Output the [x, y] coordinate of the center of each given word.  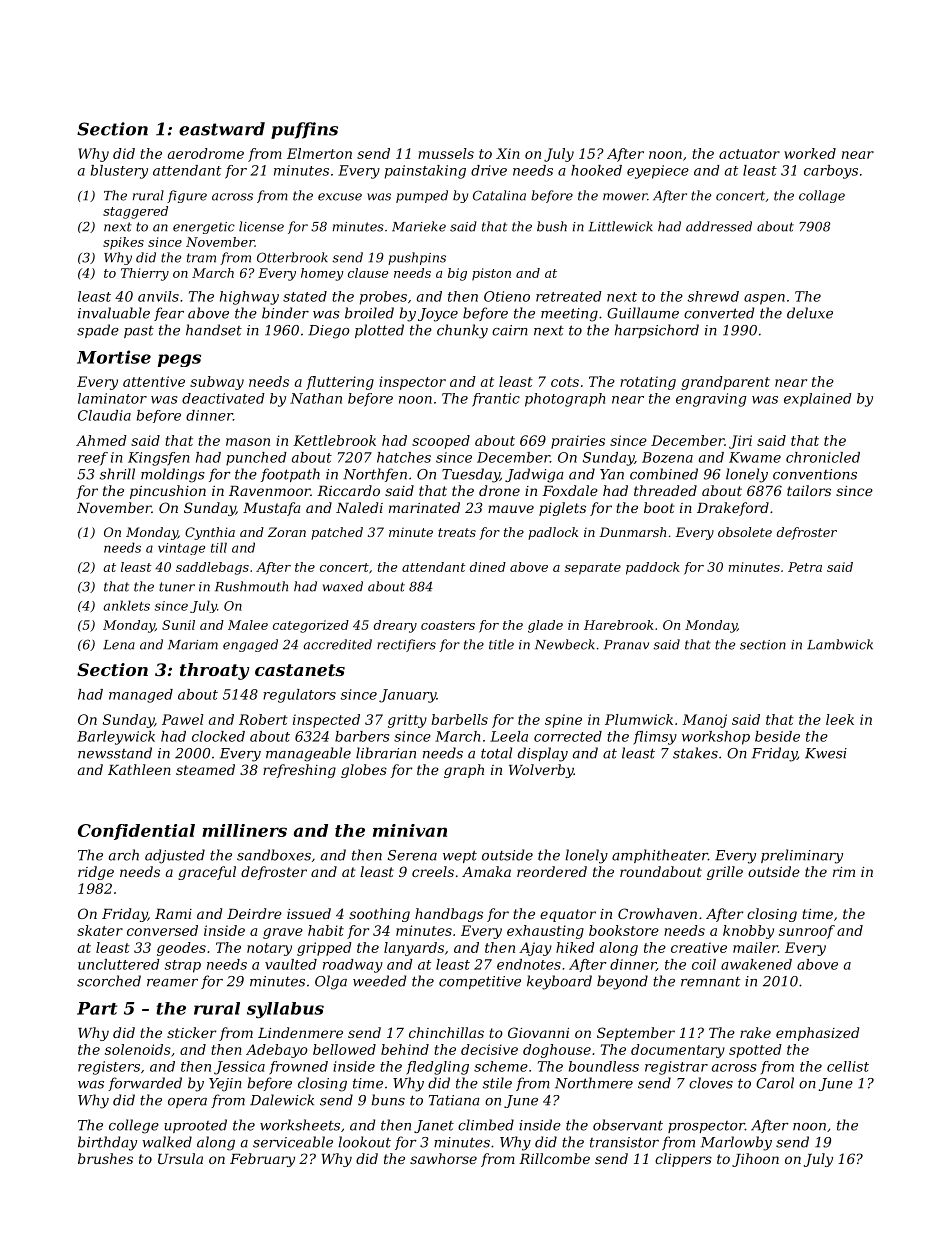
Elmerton [319, 153]
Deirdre [254, 913]
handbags [449, 915]
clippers [683, 1160]
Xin [508, 153]
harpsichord [657, 331]
